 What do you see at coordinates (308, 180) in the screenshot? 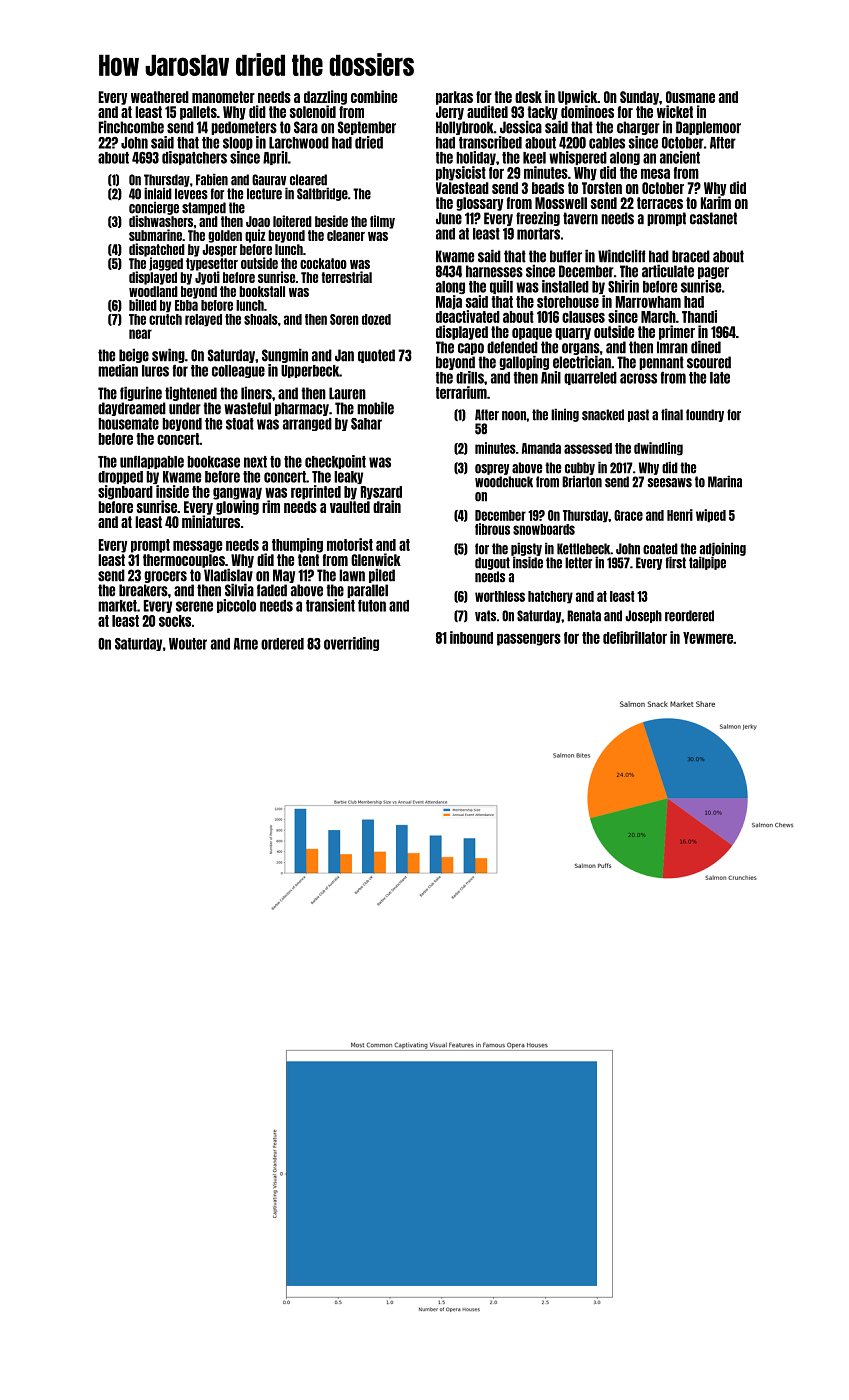
I see `cleared` at bounding box center [308, 180].
